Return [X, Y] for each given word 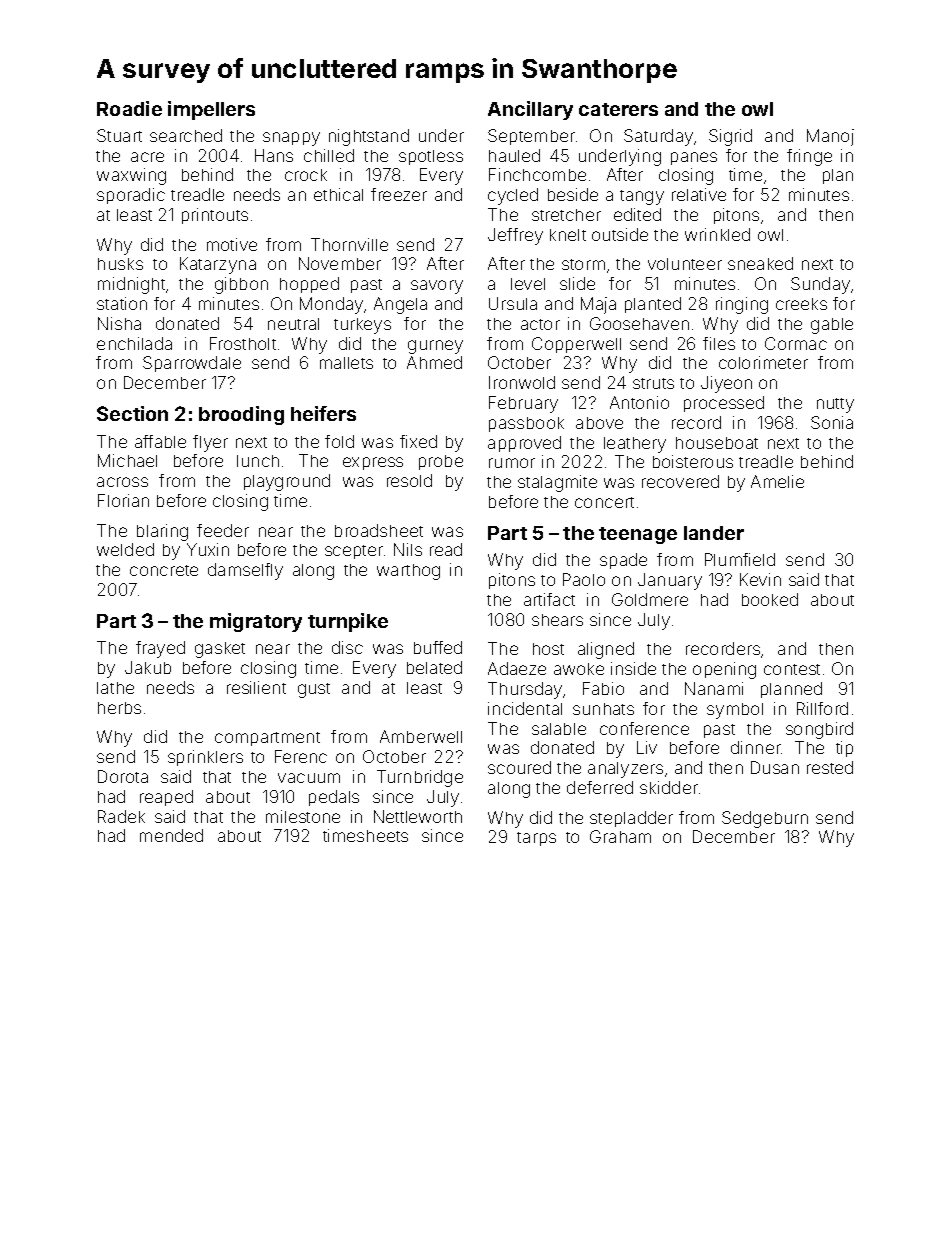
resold [409, 480]
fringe [809, 157]
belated [434, 667]
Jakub [148, 667]
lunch [258, 461]
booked [770, 599]
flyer [210, 443]
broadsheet [379, 530]
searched [186, 135]
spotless [431, 157]
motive [232, 244]
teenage [638, 535]
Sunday [820, 285]
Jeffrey [515, 236]
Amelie [777, 481]
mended [171, 835]
